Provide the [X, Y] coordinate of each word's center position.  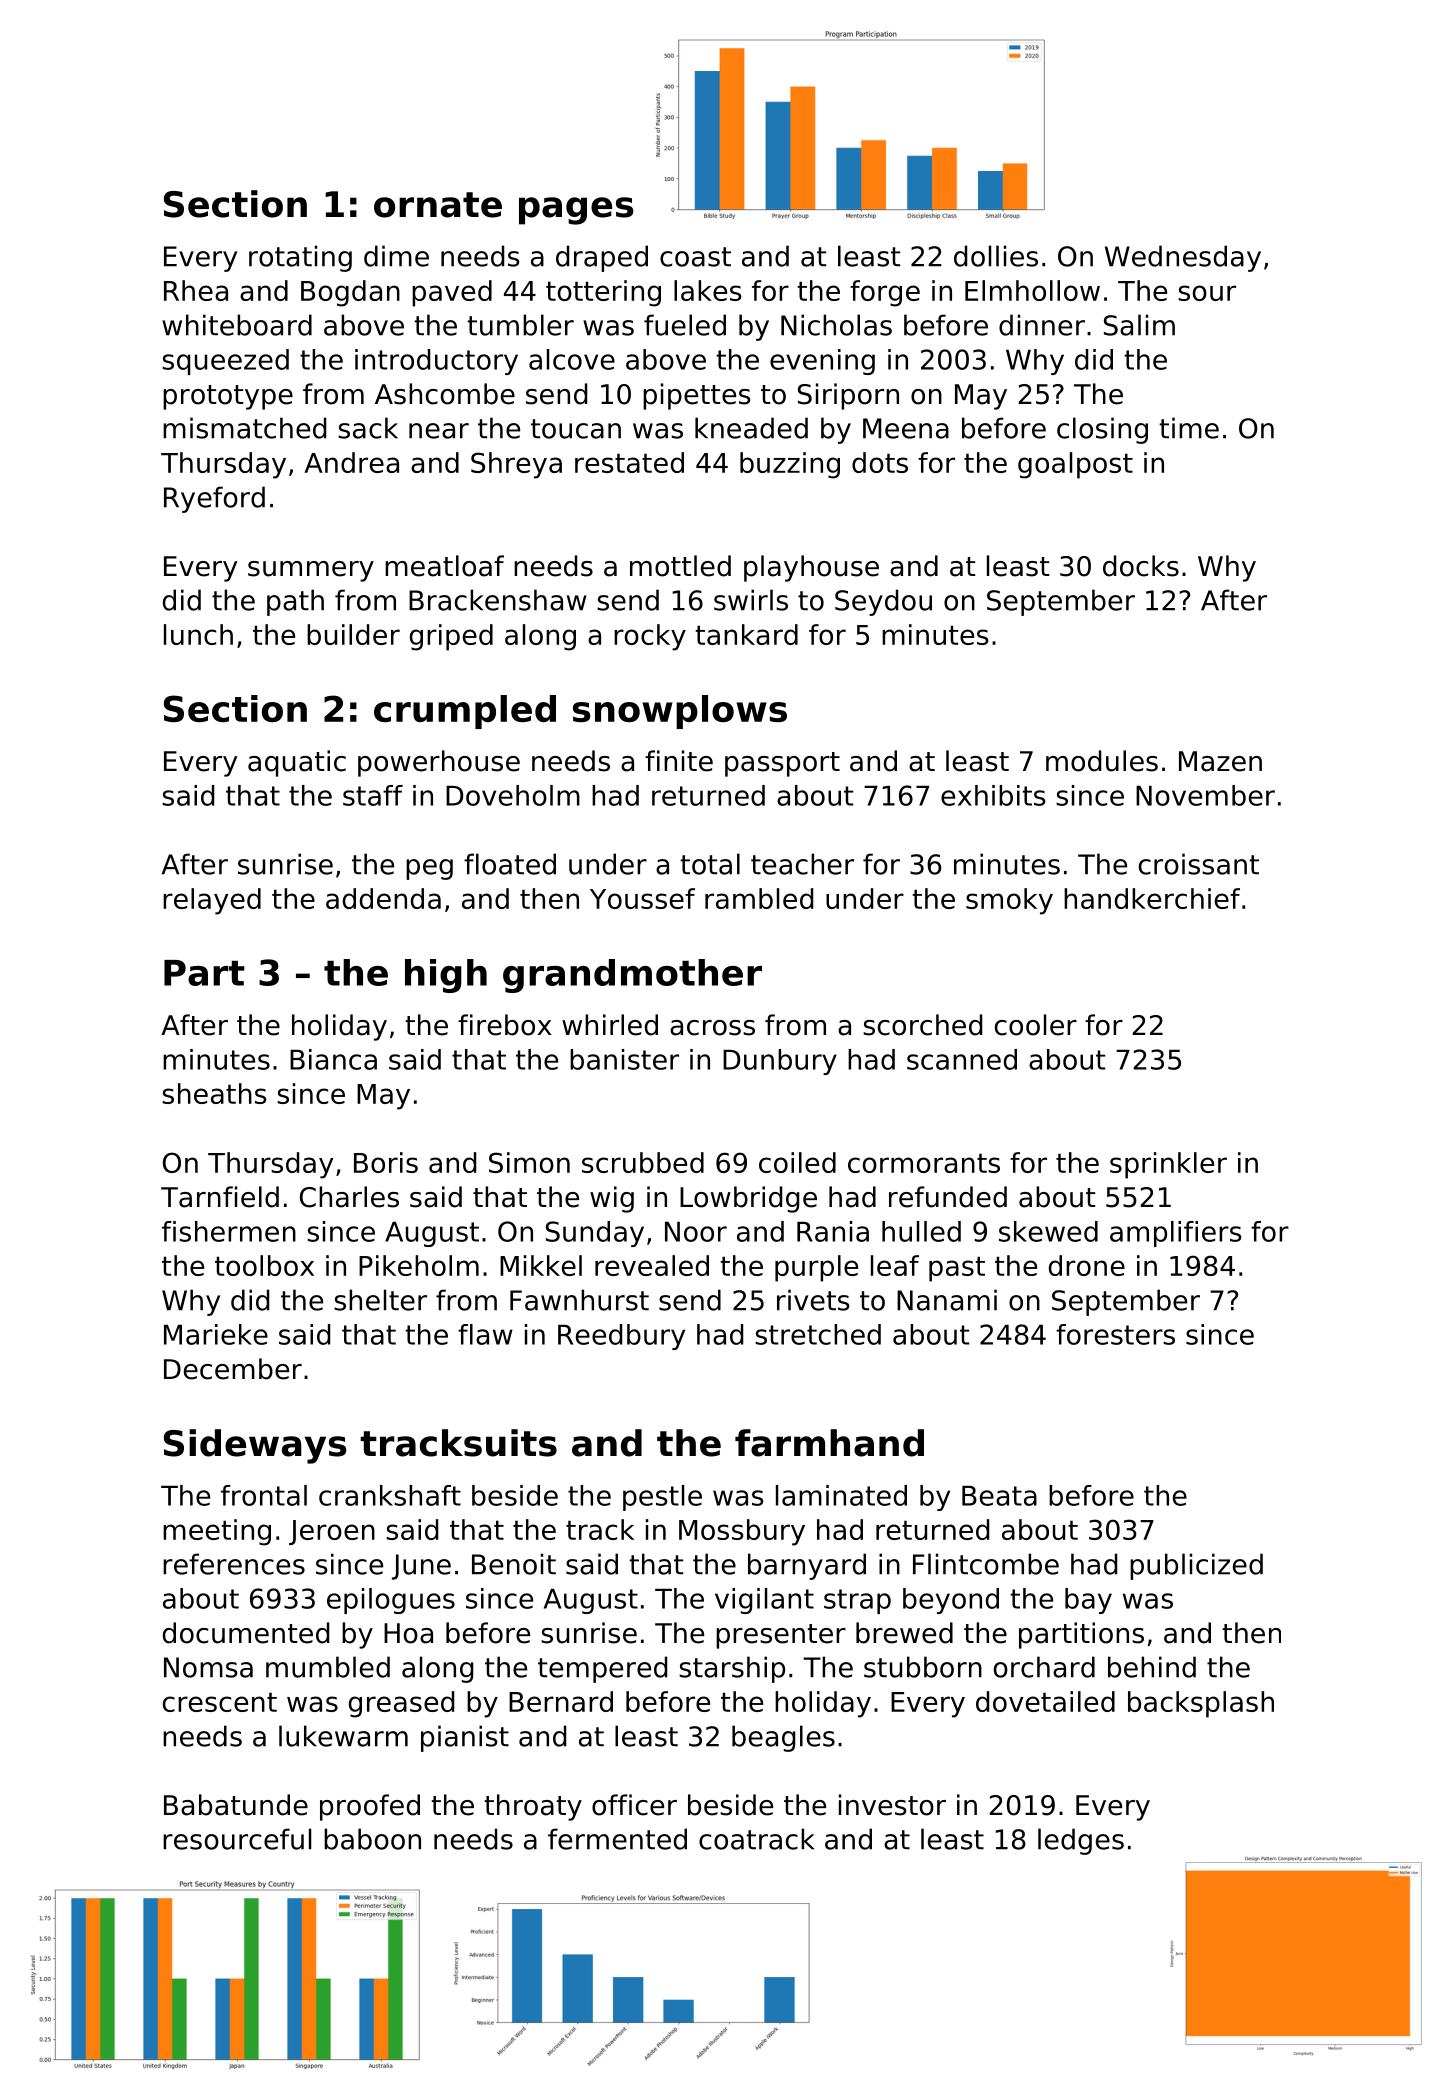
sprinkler [1168, 1165]
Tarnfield [220, 1197]
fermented [617, 1839]
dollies [996, 256]
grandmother [632, 976]
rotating [300, 258]
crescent [220, 1702]
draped [602, 258]
